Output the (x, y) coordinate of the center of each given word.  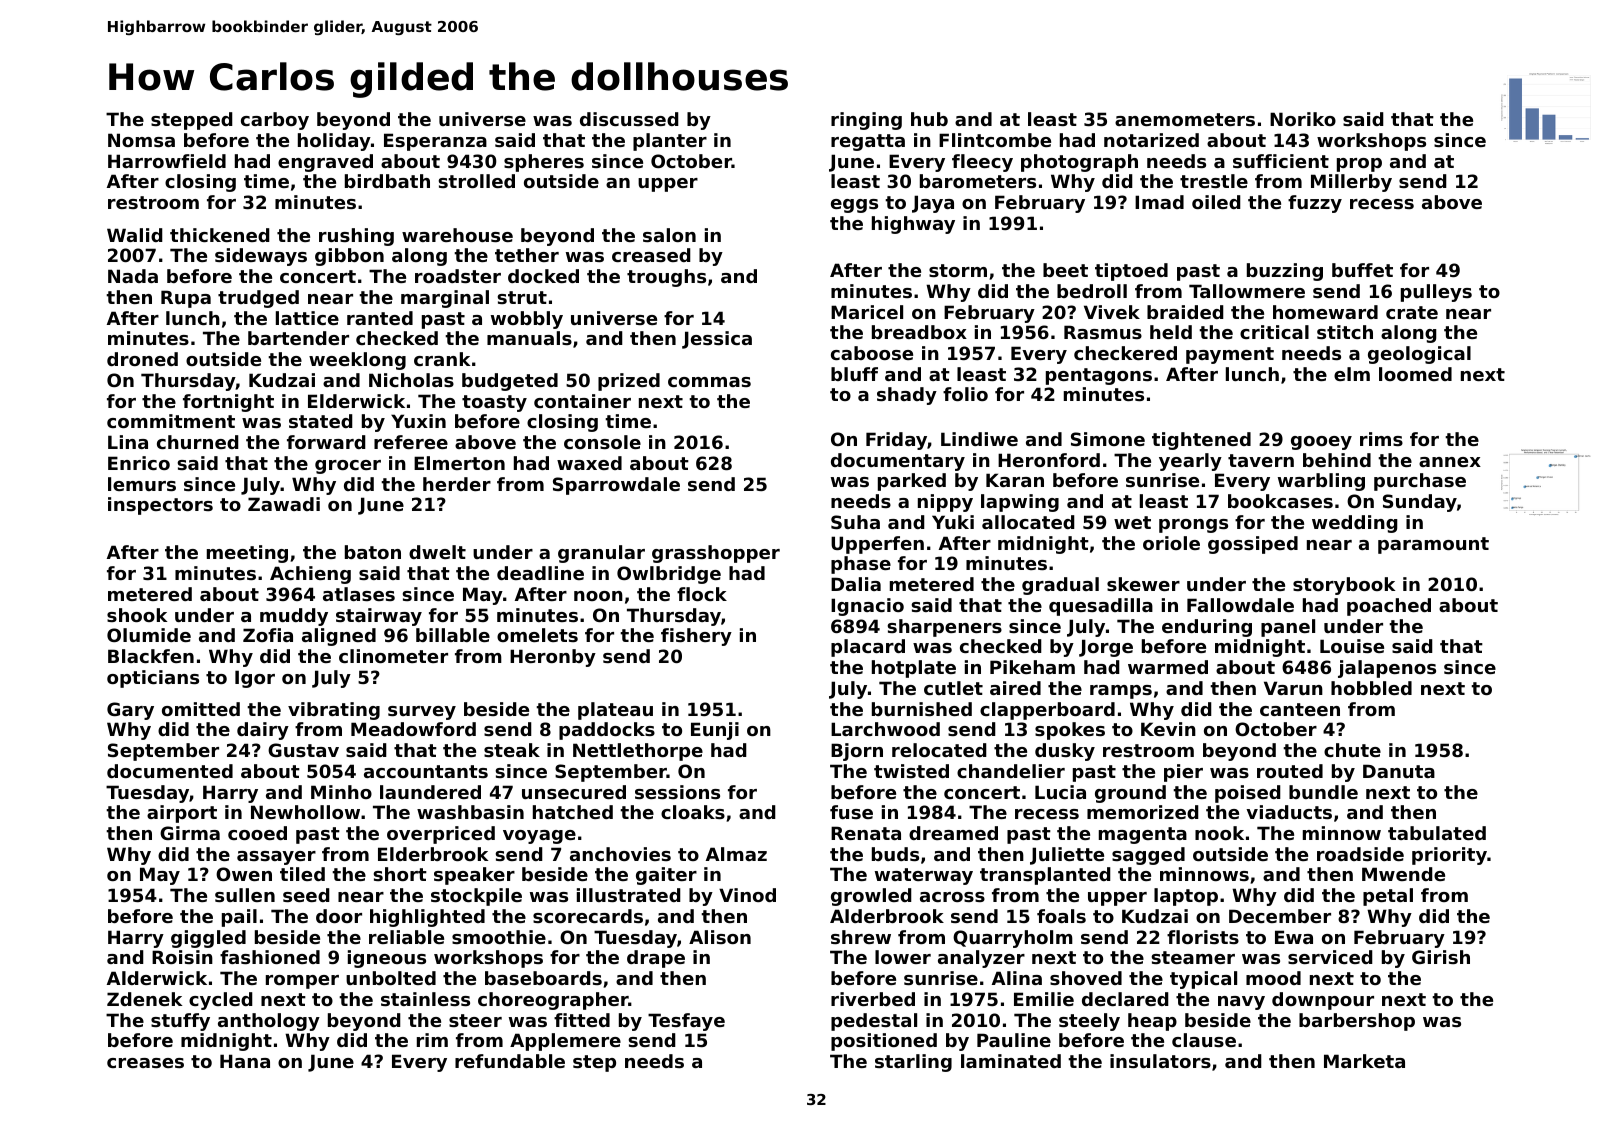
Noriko (1303, 119)
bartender (298, 338)
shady (907, 396)
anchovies (620, 854)
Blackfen (151, 656)
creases (145, 1063)
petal (1388, 897)
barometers (978, 181)
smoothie (499, 937)
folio (965, 394)
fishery (696, 637)
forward (326, 442)
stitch (1345, 332)
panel (1288, 628)
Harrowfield (167, 161)
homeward (1325, 312)
